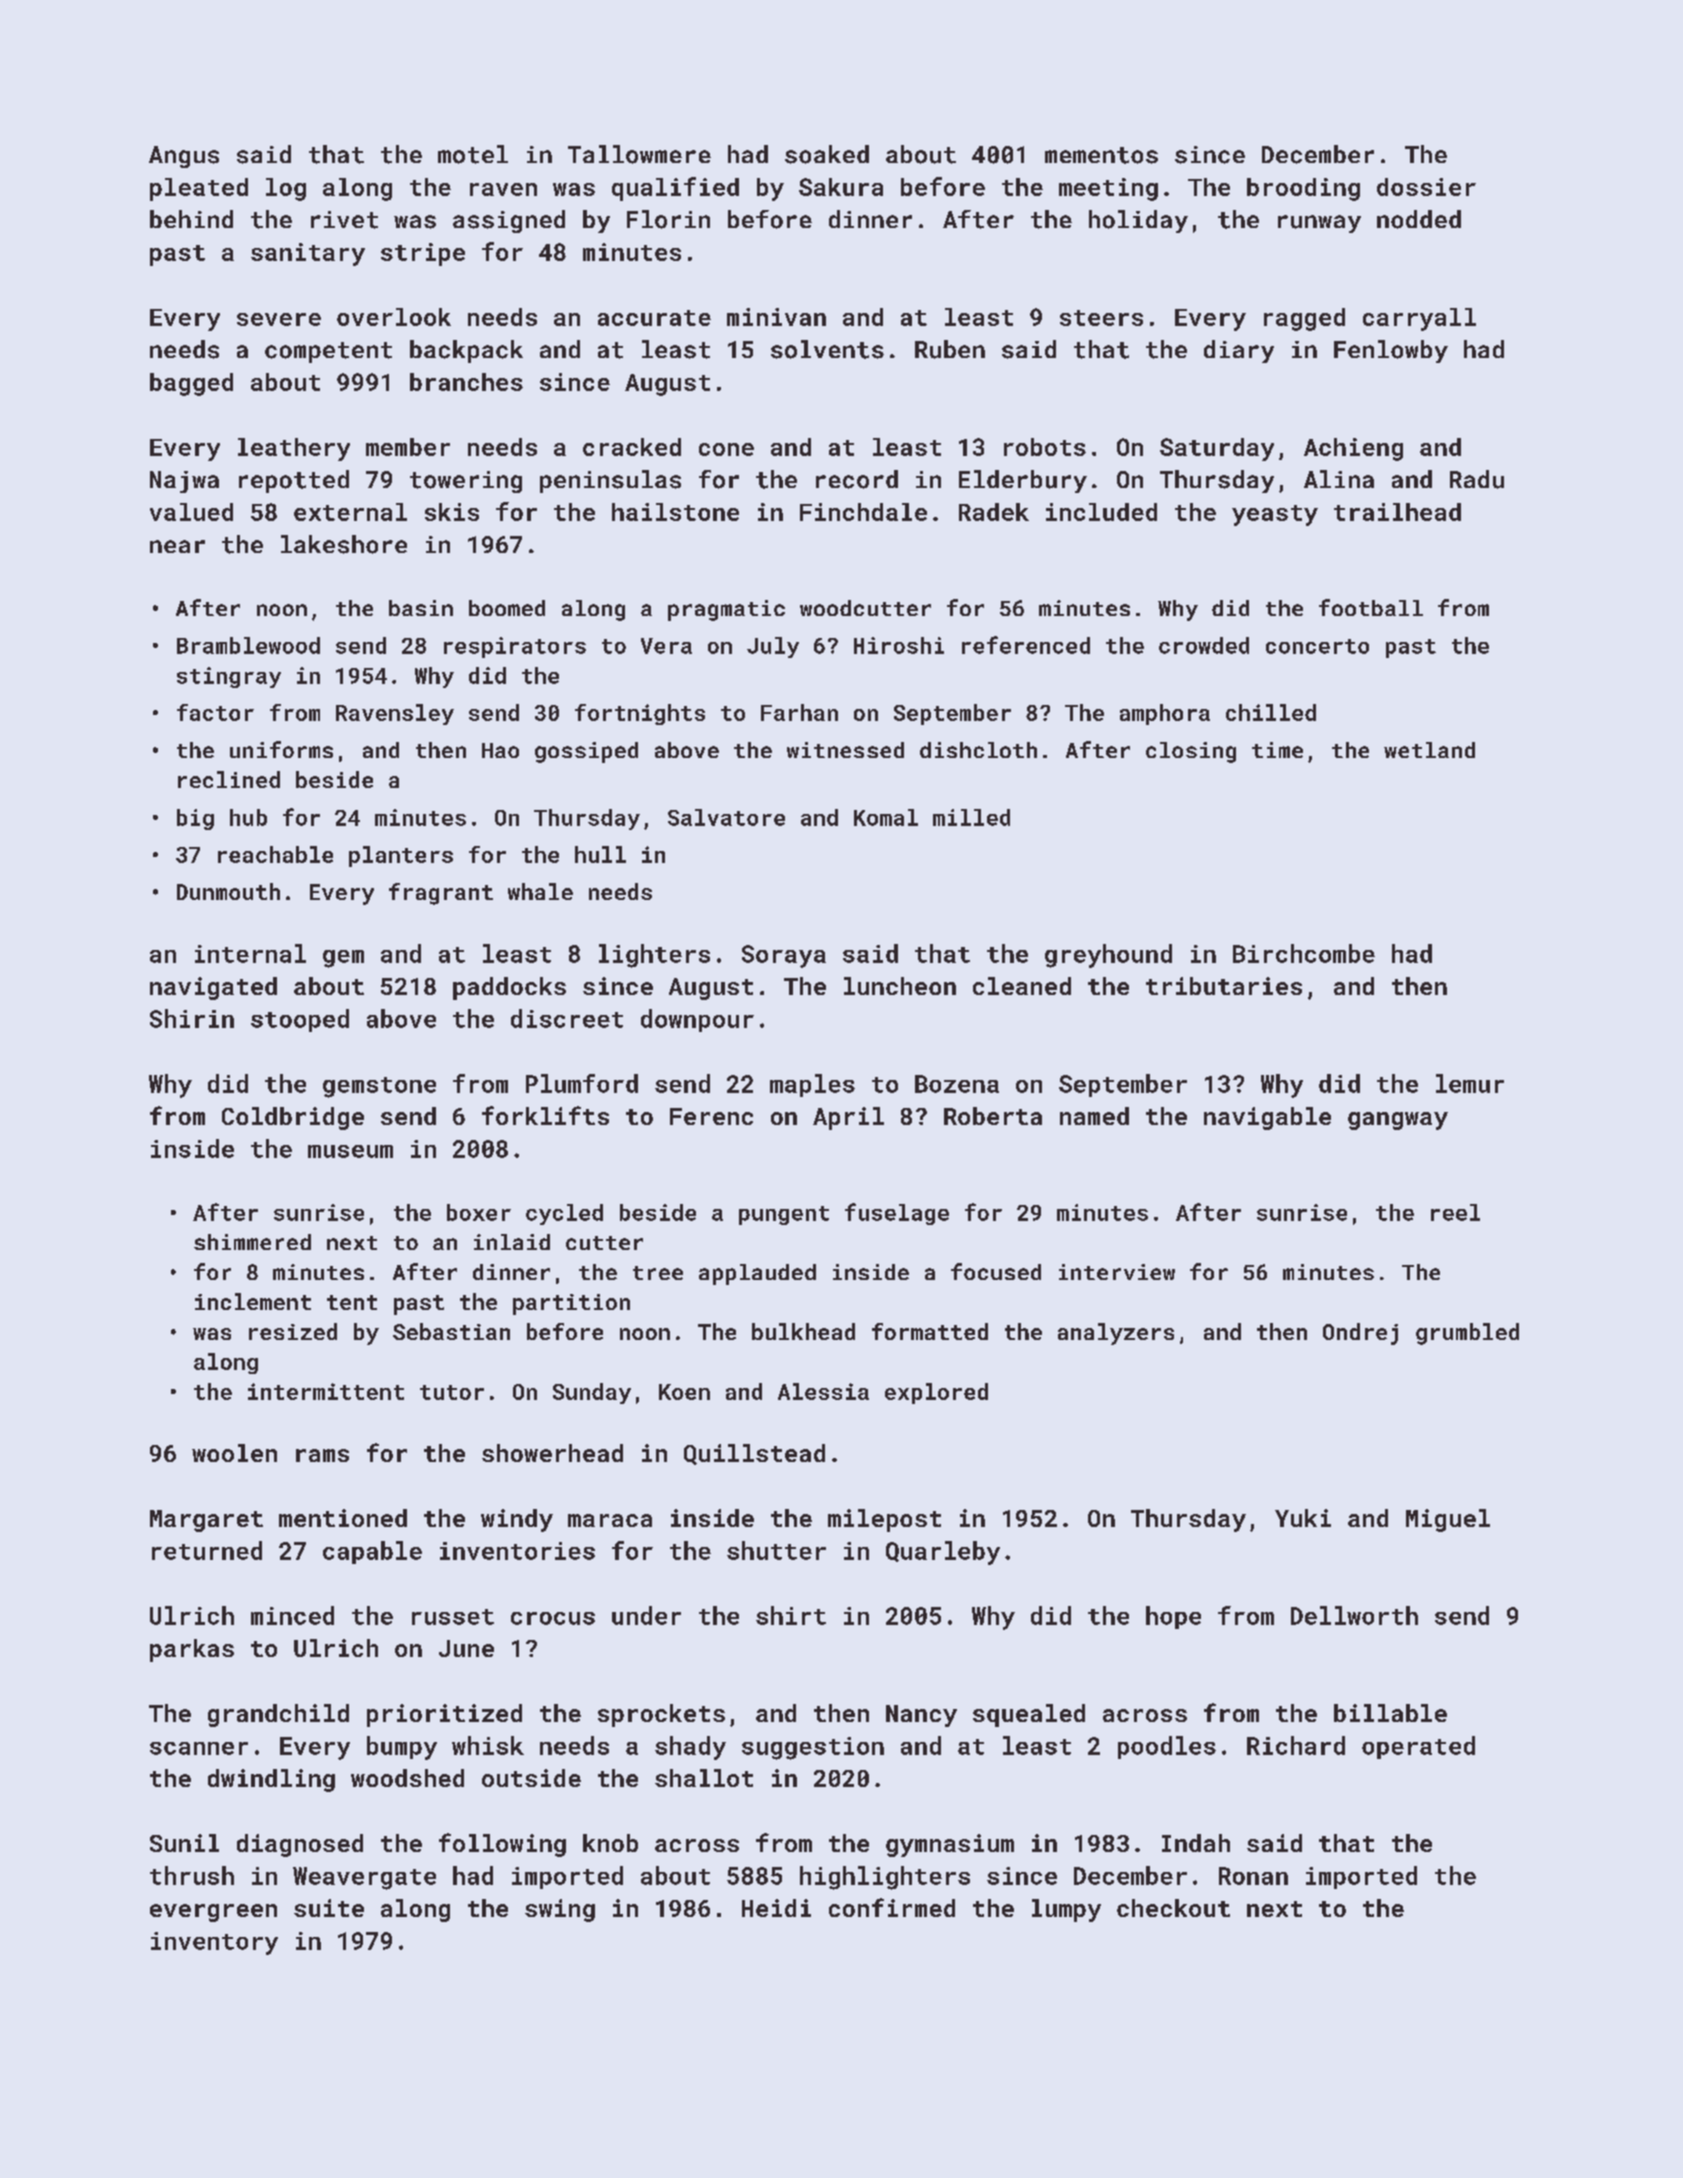 The height and width of the screenshot is (2178, 1683). Describe the element at coordinates (192, 1650) in the screenshot. I see `parkas` at that location.
